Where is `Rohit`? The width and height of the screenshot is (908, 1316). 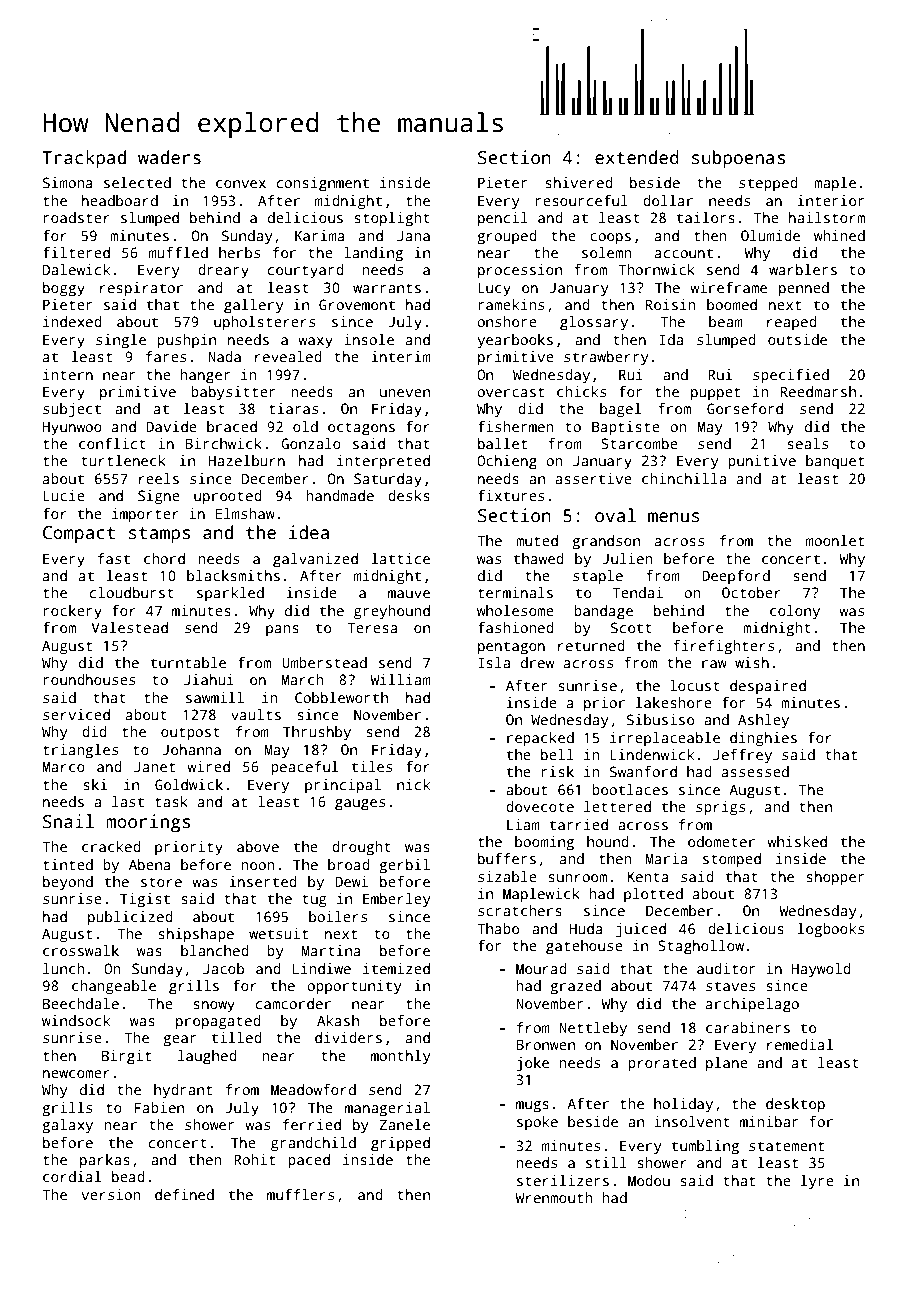 Rohit is located at coordinates (254, 1159).
